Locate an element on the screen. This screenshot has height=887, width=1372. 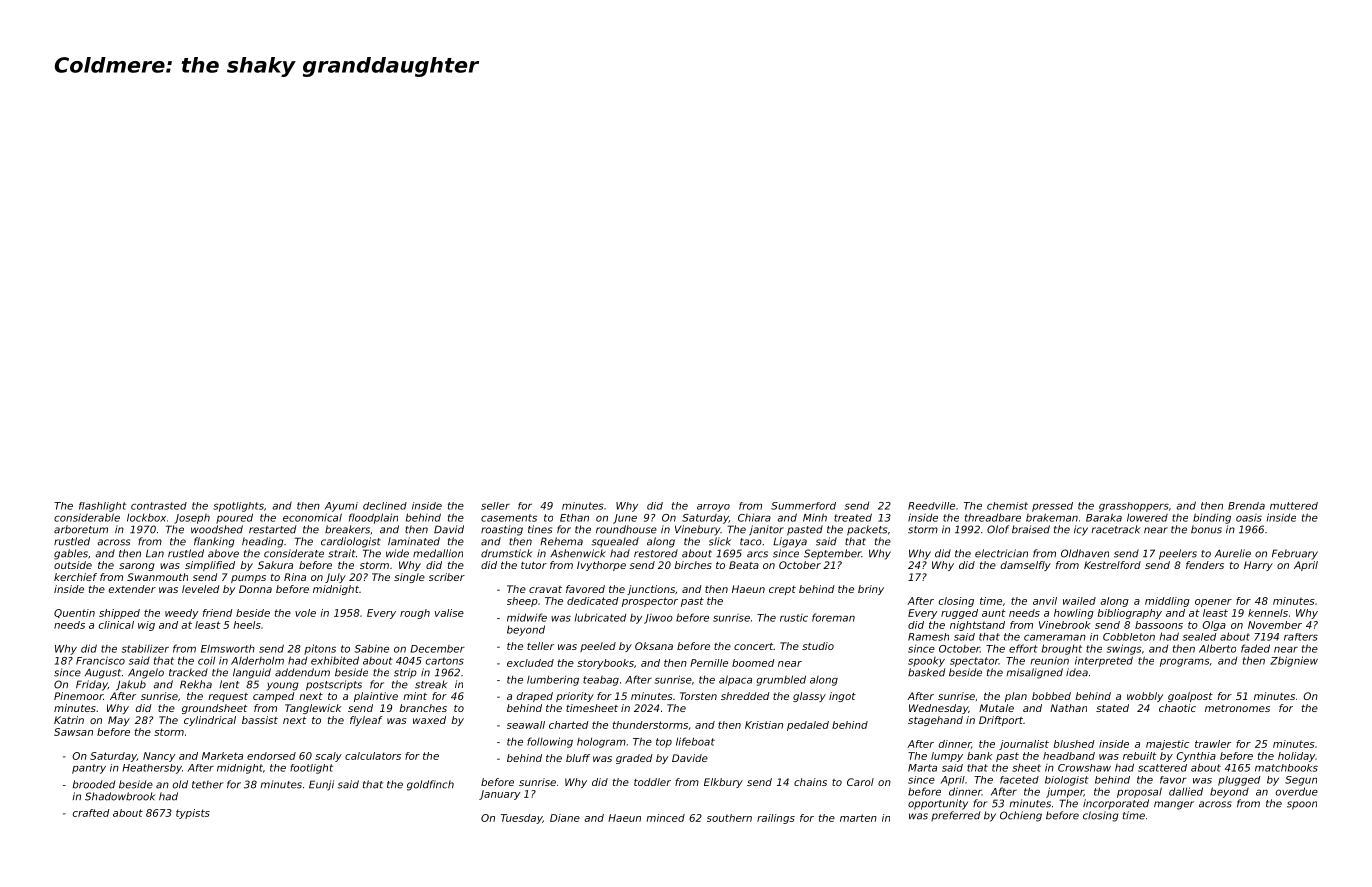
Jiwoo is located at coordinates (658, 619).
